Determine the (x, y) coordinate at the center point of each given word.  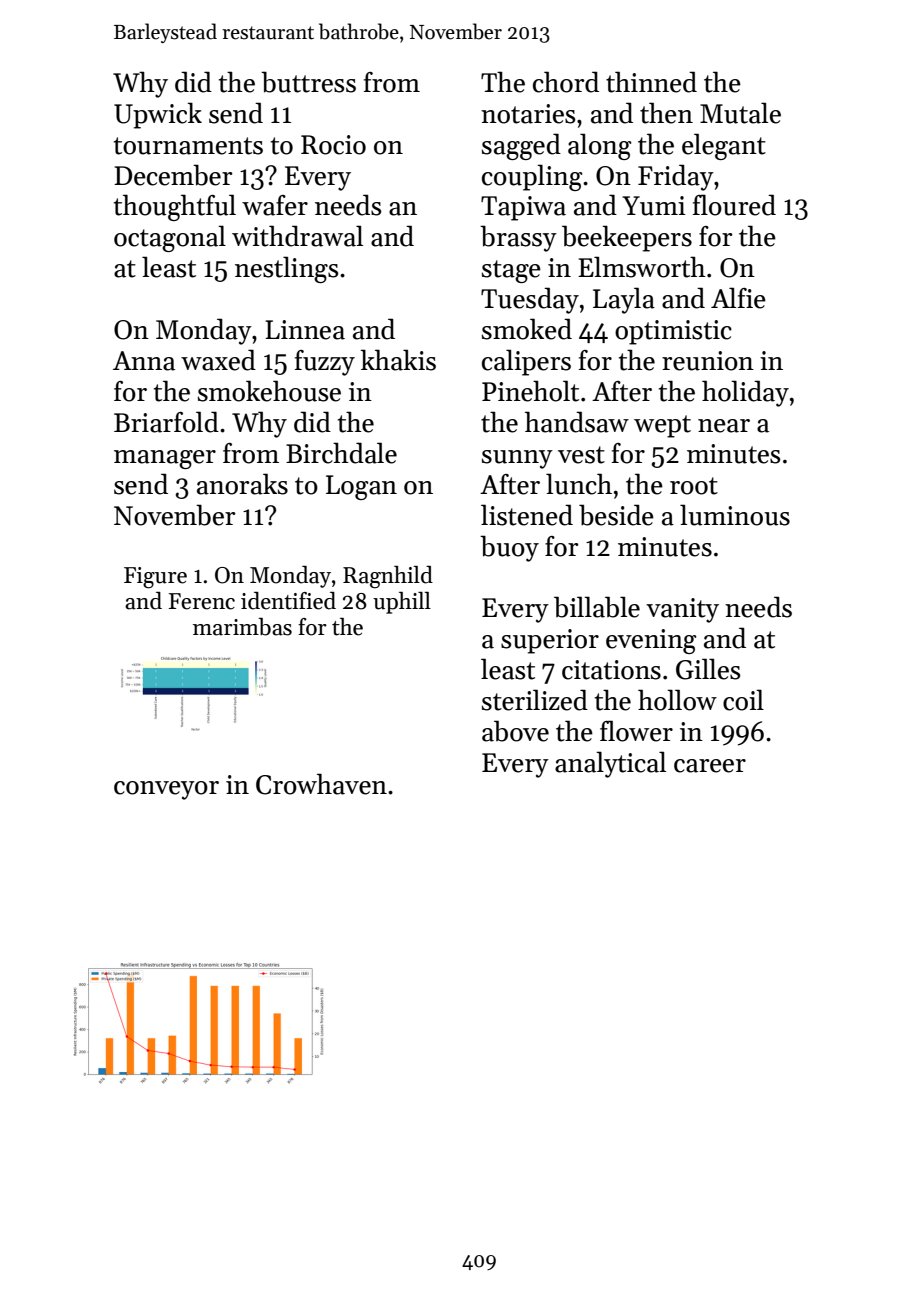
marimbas (242, 627)
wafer (275, 205)
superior (550, 641)
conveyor (166, 790)
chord (566, 82)
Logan (361, 487)
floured (734, 205)
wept (662, 426)
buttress (308, 82)
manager (165, 459)
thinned (651, 82)
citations (611, 670)
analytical (610, 764)
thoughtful (175, 207)
